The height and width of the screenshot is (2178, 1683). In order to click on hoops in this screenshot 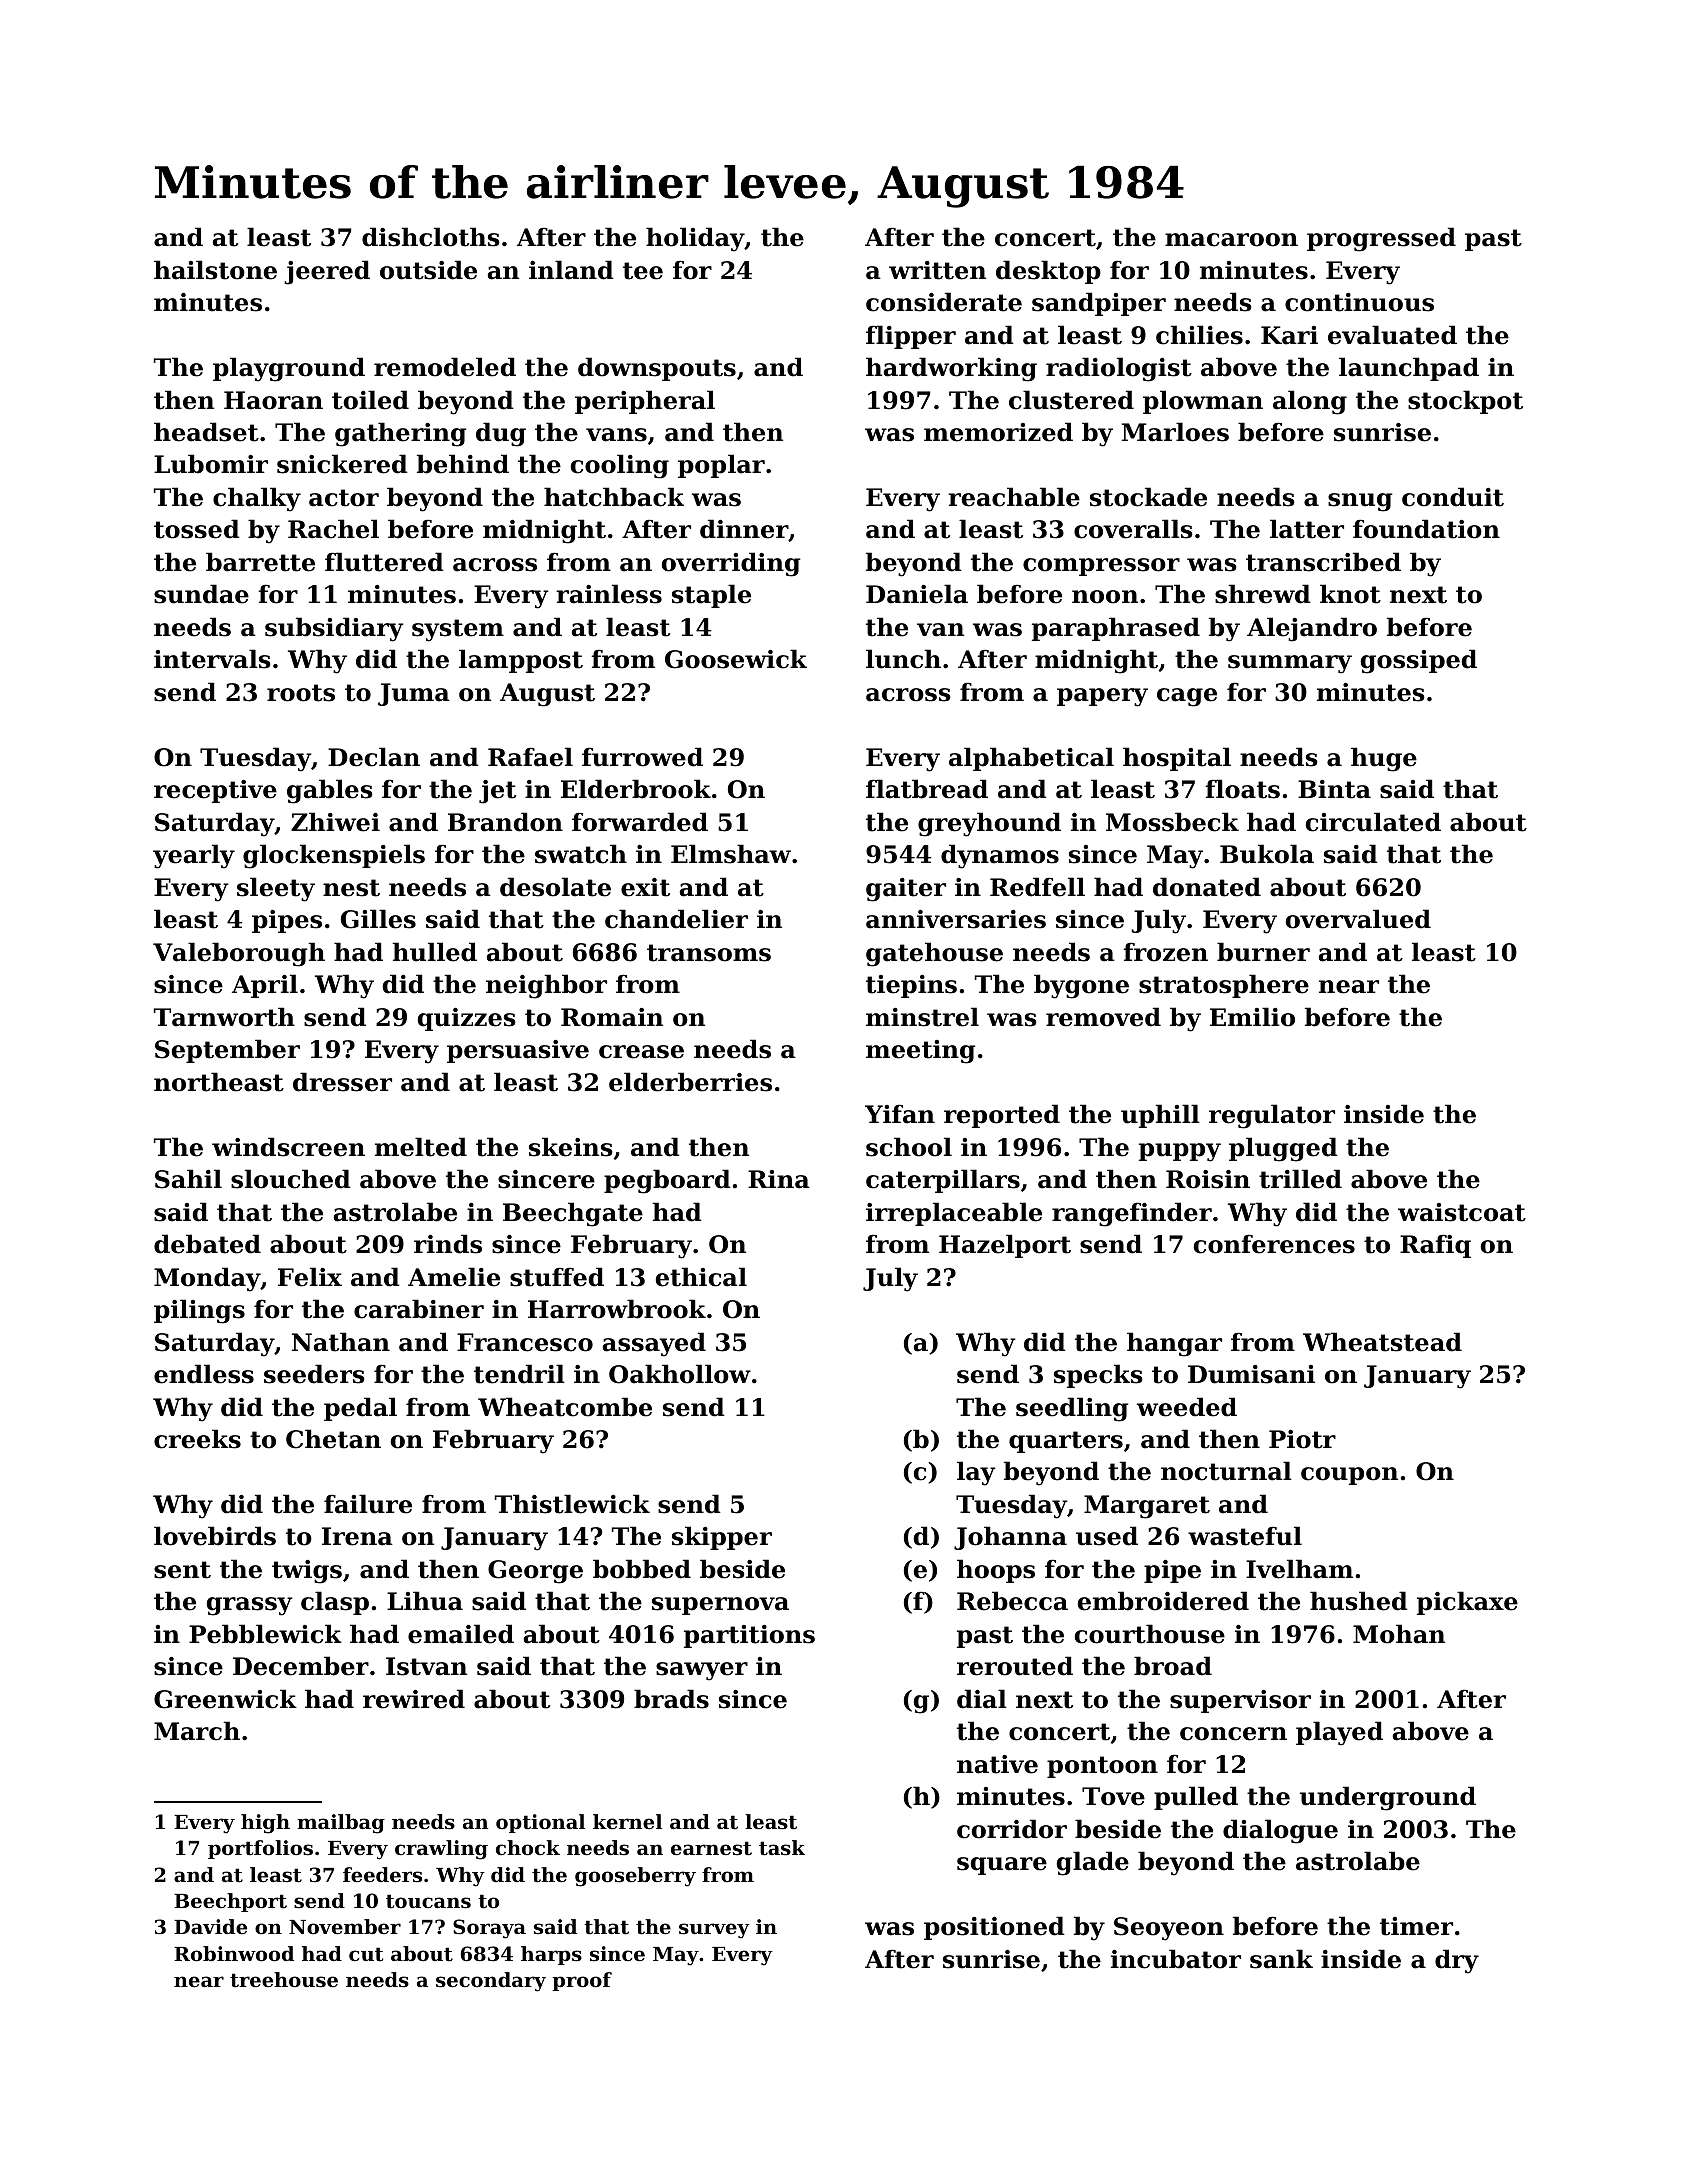, I will do `click(996, 1571)`.
